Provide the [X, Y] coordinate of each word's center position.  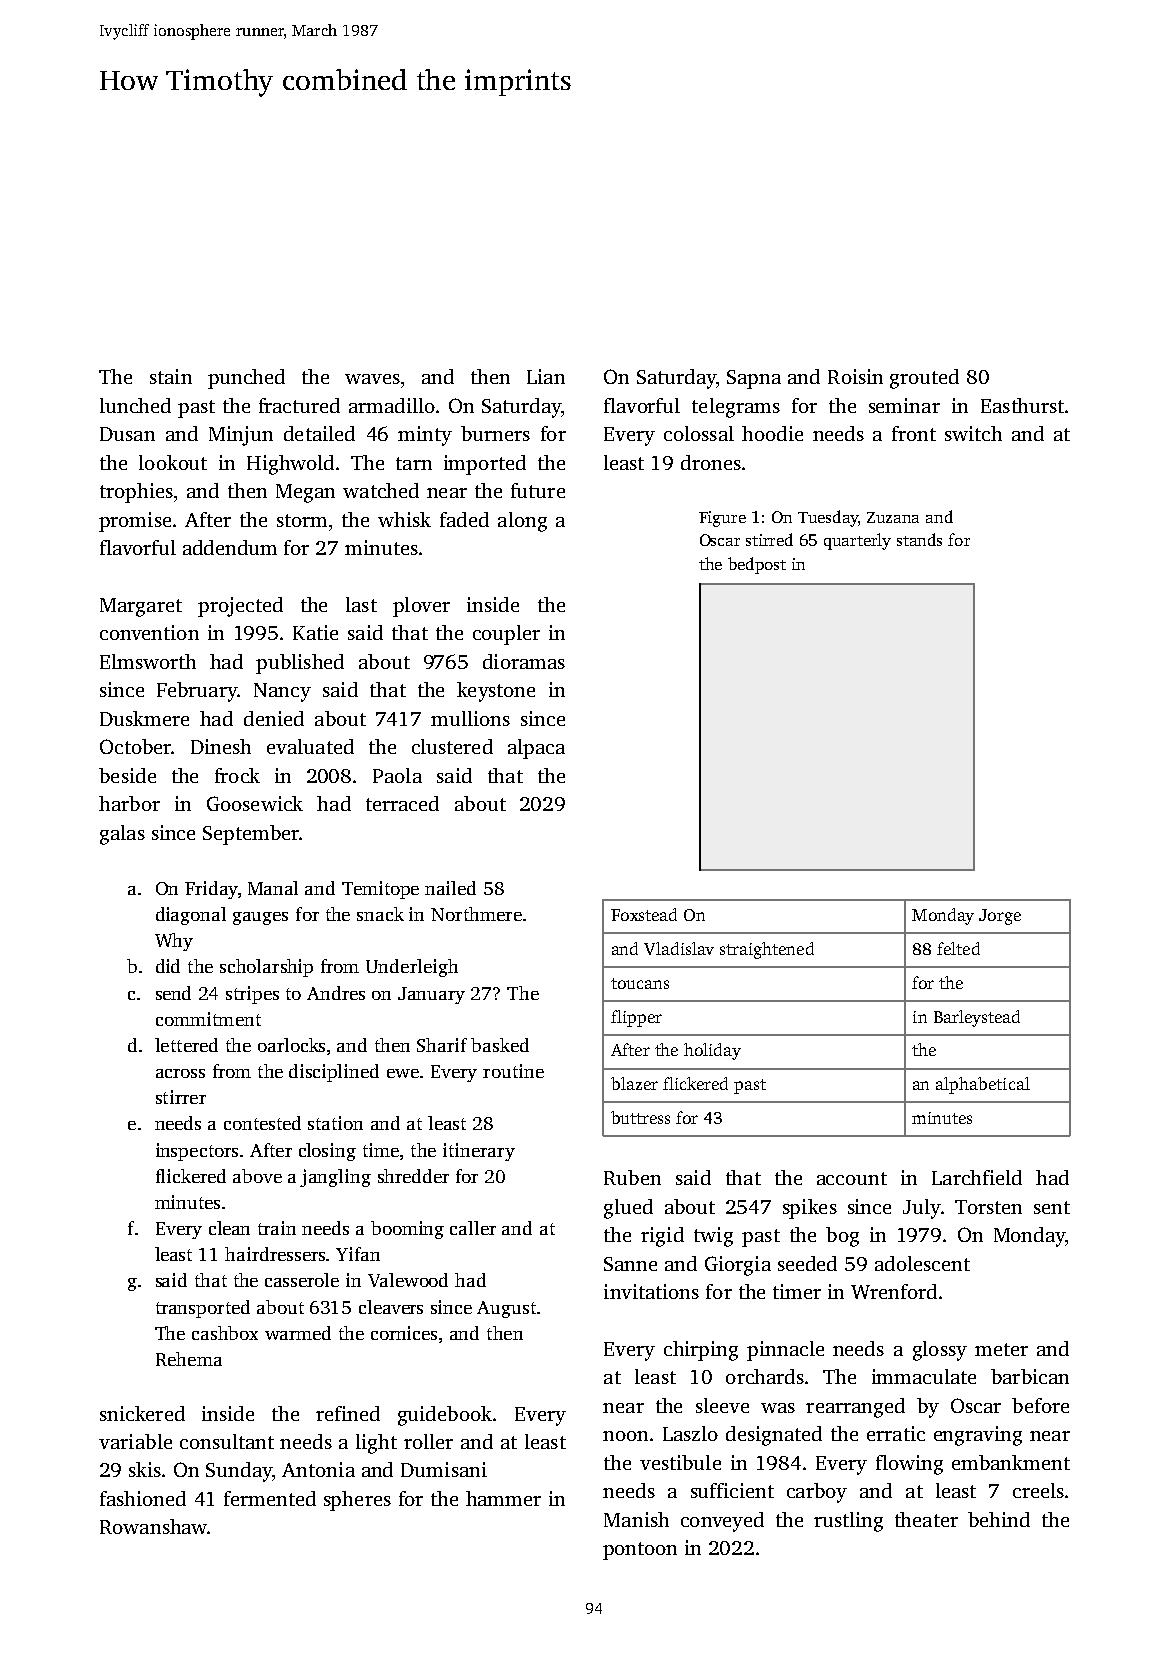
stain [171, 376]
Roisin [855, 376]
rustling [848, 1522]
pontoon [640, 1551]
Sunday [239, 1472]
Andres [336, 993]
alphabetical [983, 1085]
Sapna [754, 379]
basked [500, 1045]
